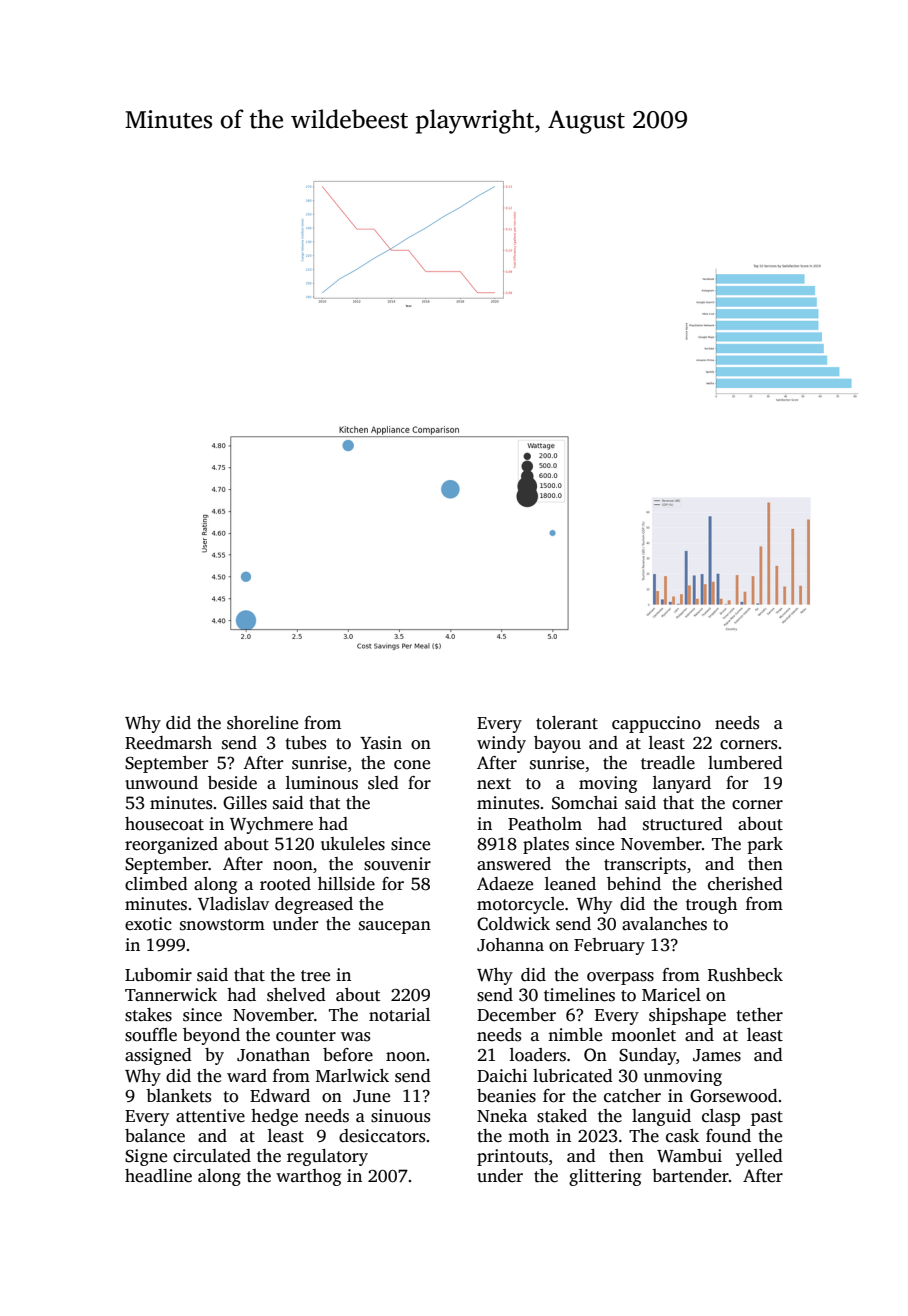 This image has width=908, height=1316. I want to click on warthog, so click(308, 1177).
